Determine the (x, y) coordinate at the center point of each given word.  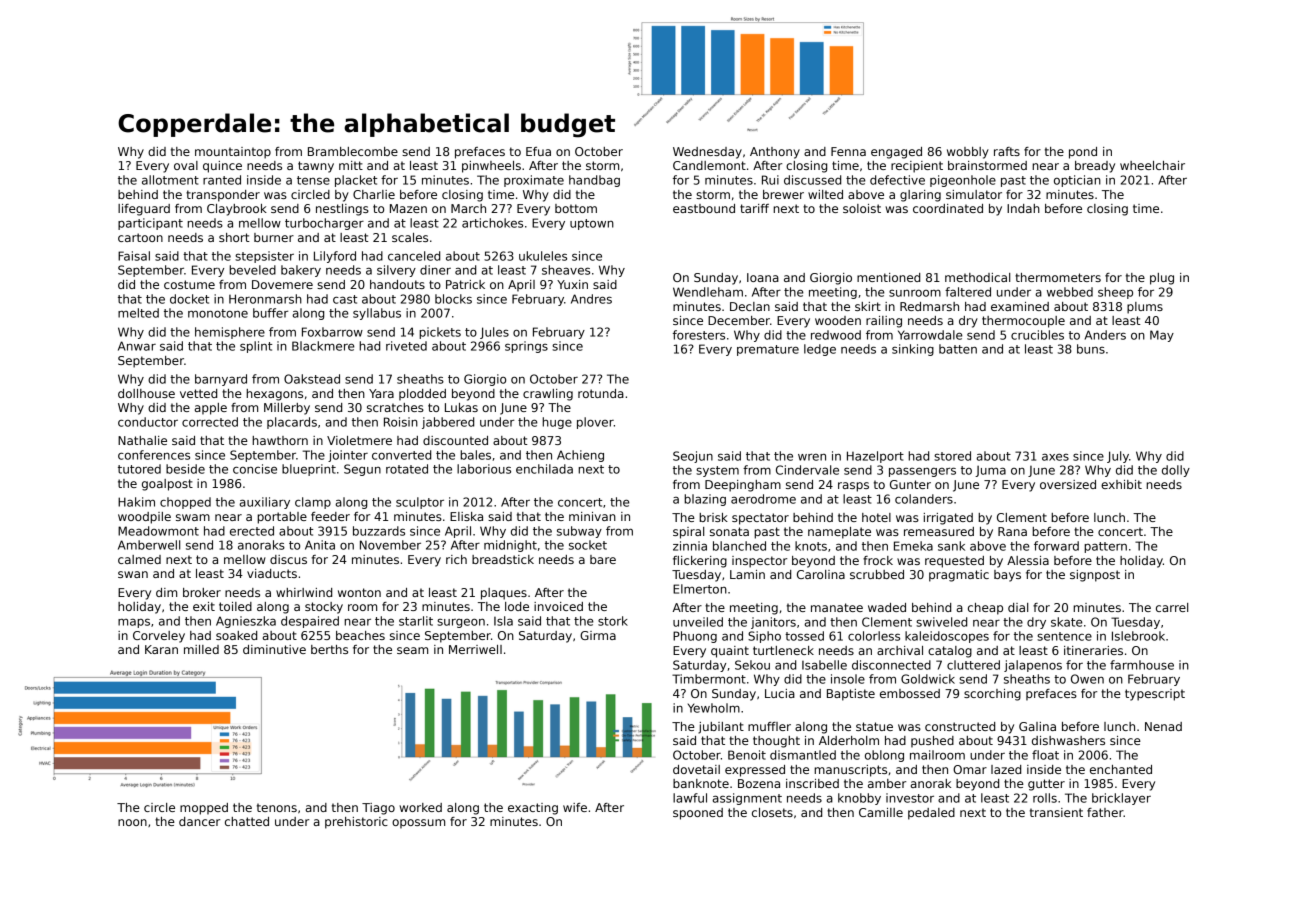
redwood (836, 335)
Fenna (848, 151)
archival (900, 650)
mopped (204, 809)
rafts (1007, 151)
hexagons (274, 395)
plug (1162, 279)
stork (613, 621)
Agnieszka (246, 622)
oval (186, 165)
